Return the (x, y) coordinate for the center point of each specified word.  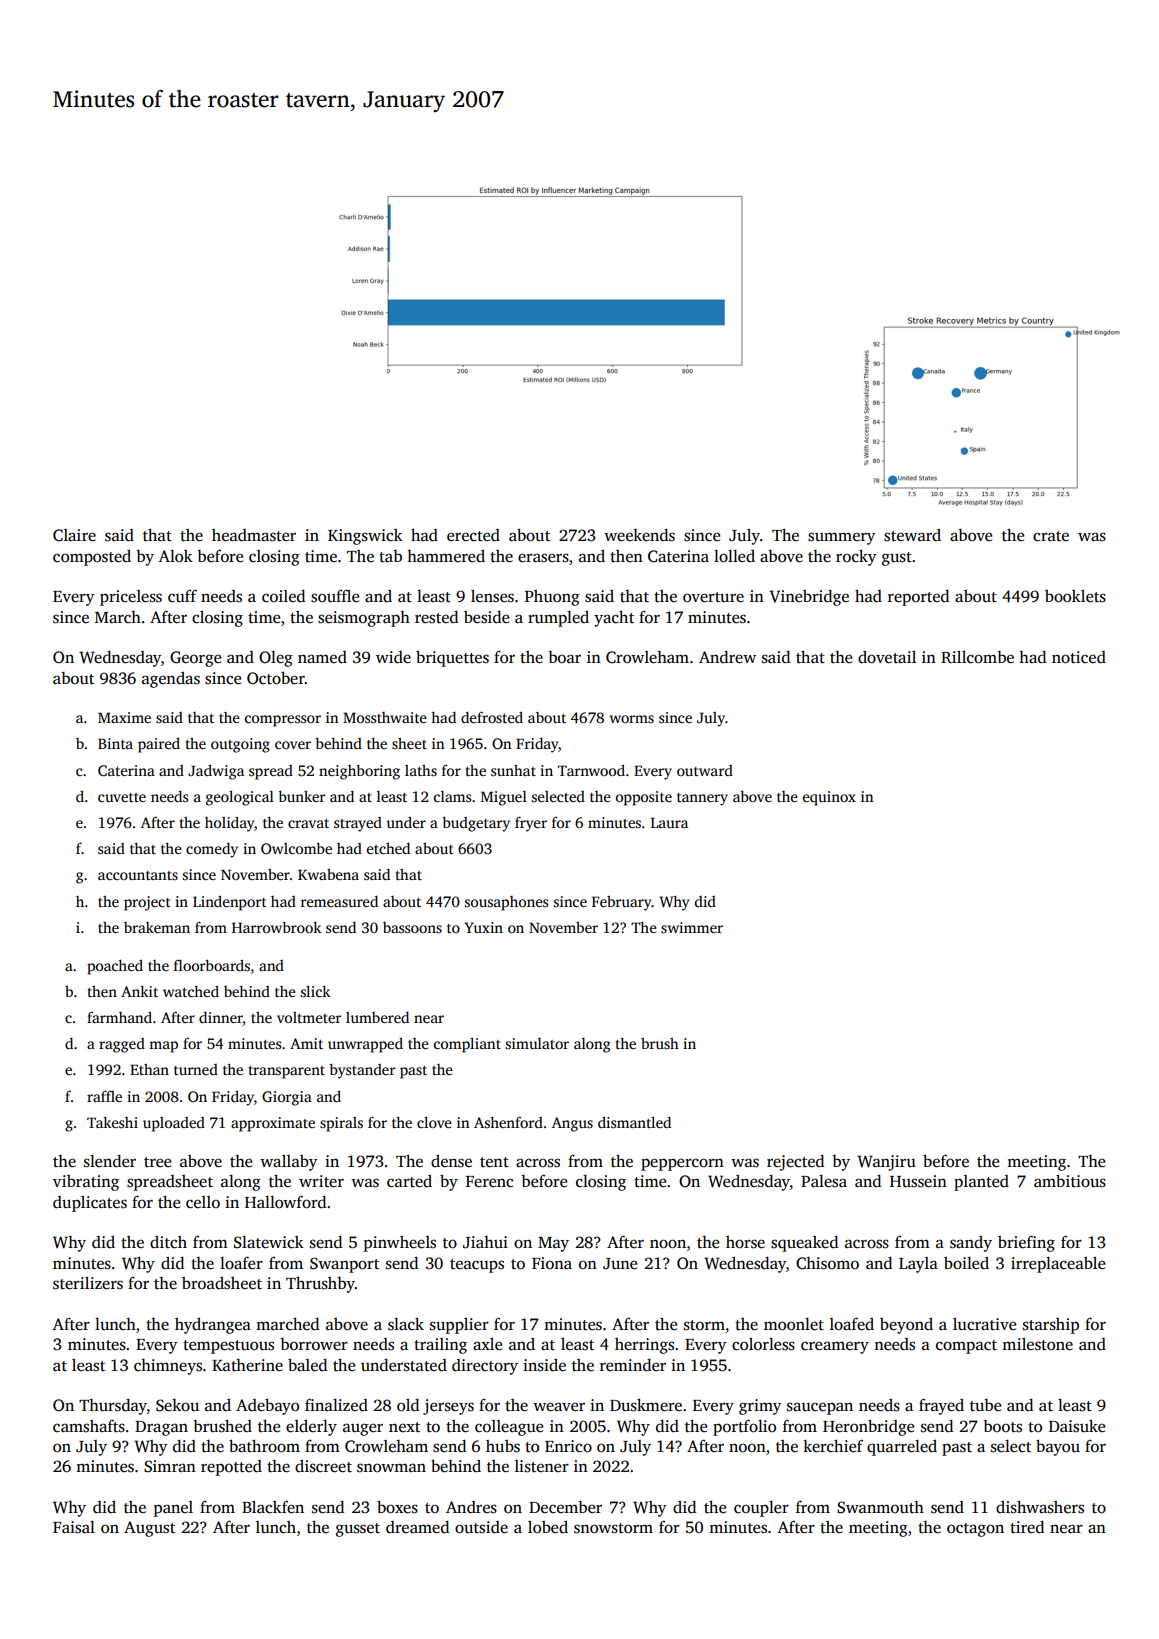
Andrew (727, 657)
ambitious (1070, 1181)
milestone (1037, 1344)
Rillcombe (977, 657)
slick (315, 991)
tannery (702, 799)
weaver (559, 1407)
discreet (323, 1466)
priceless (131, 598)
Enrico (568, 1446)
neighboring (359, 772)
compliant (467, 1045)
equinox (829, 798)
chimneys (168, 1367)
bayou (1058, 1448)
